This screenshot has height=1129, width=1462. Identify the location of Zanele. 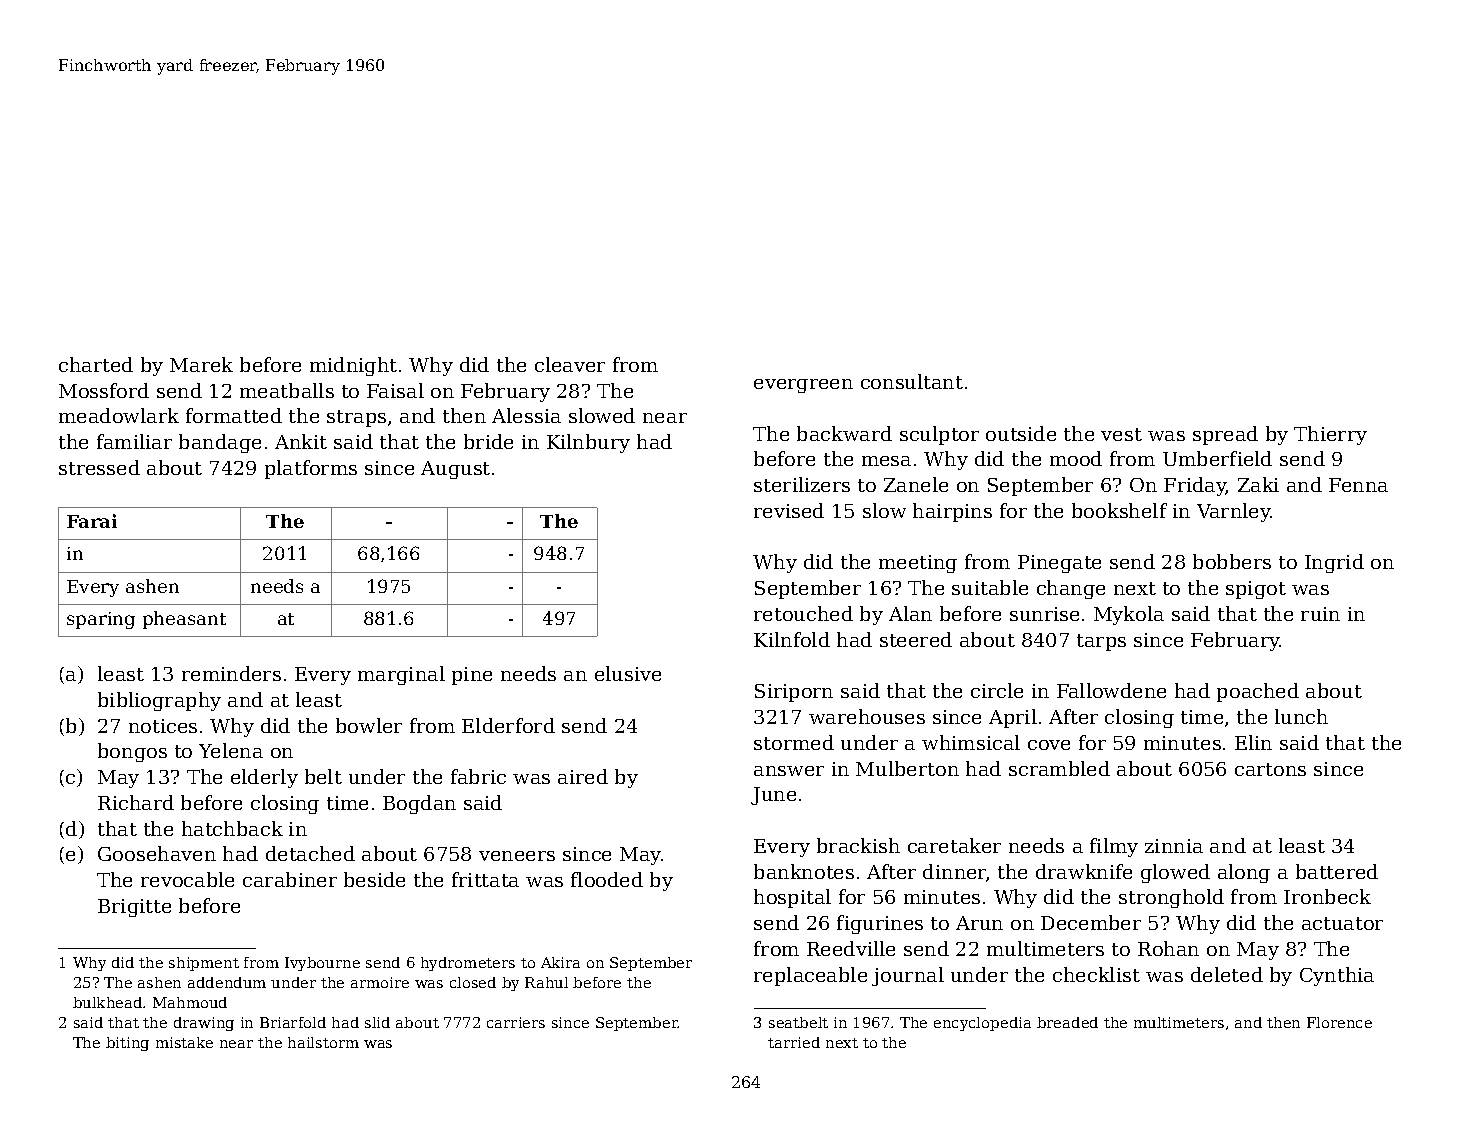
(916, 484).
